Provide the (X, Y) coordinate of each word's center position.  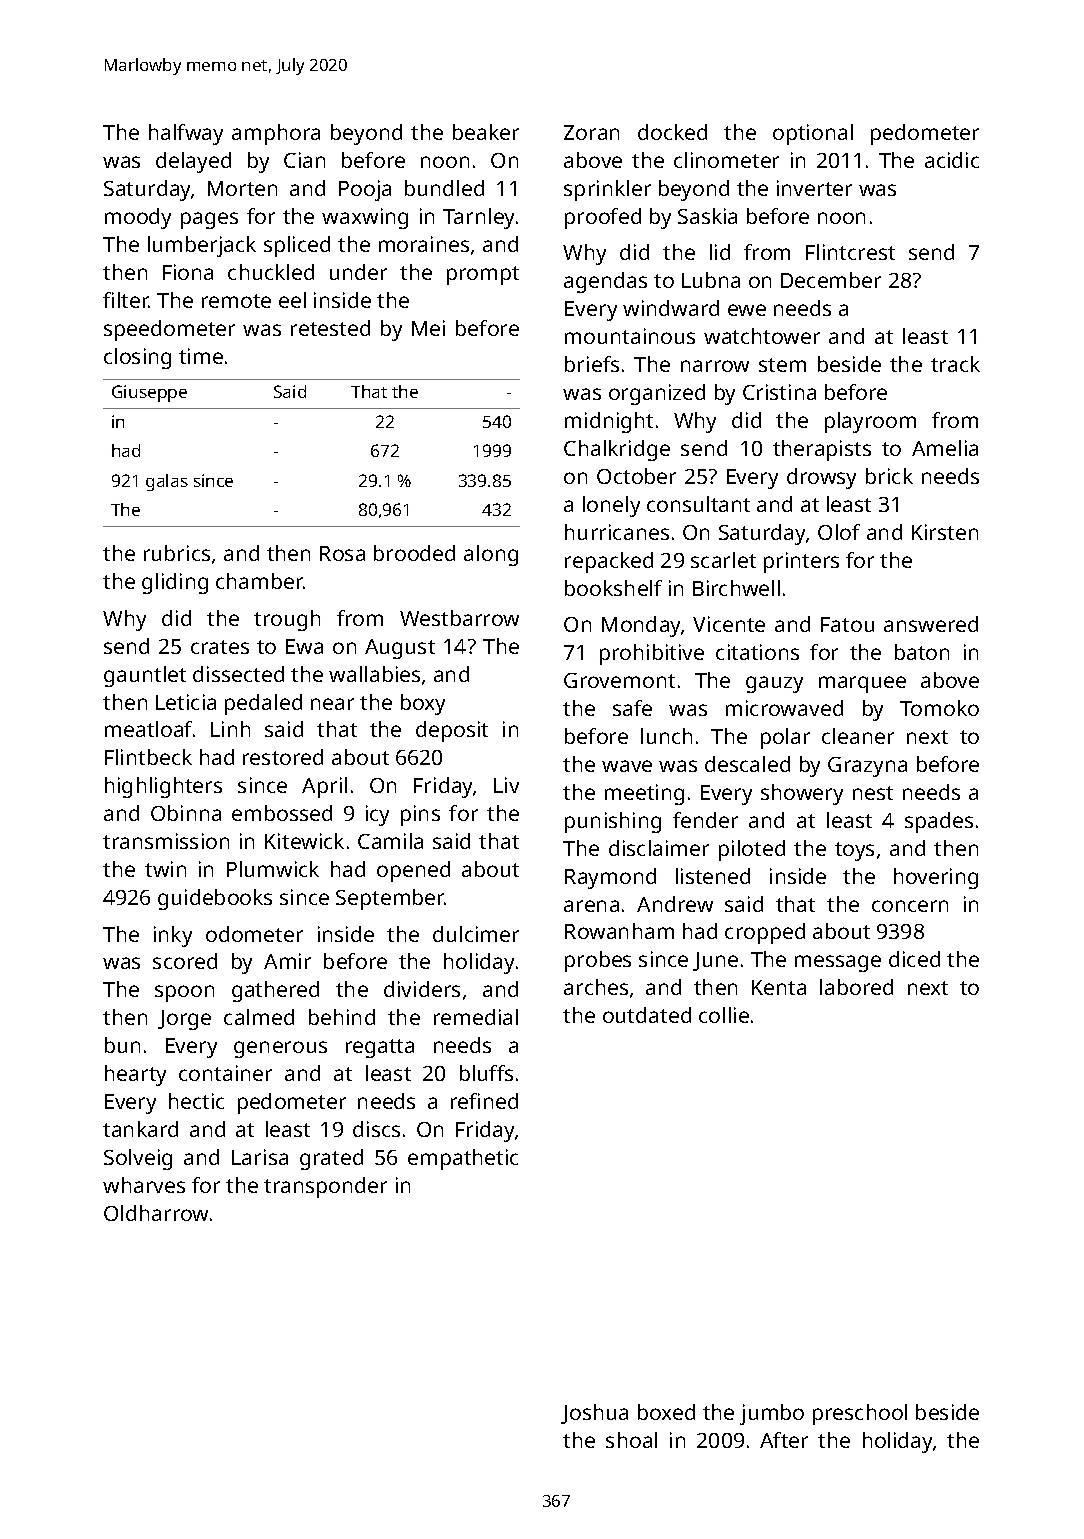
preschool (860, 1414)
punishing (613, 822)
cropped (765, 933)
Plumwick (273, 869)
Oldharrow (156, 1213)
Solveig (138, 1159)
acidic (952, 160)
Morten (242, 188)
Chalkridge (617, 450)
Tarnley (478, 218)
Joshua (594, 1414)
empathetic (463, 1159)
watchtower (762, 336)
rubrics (177, 553)
